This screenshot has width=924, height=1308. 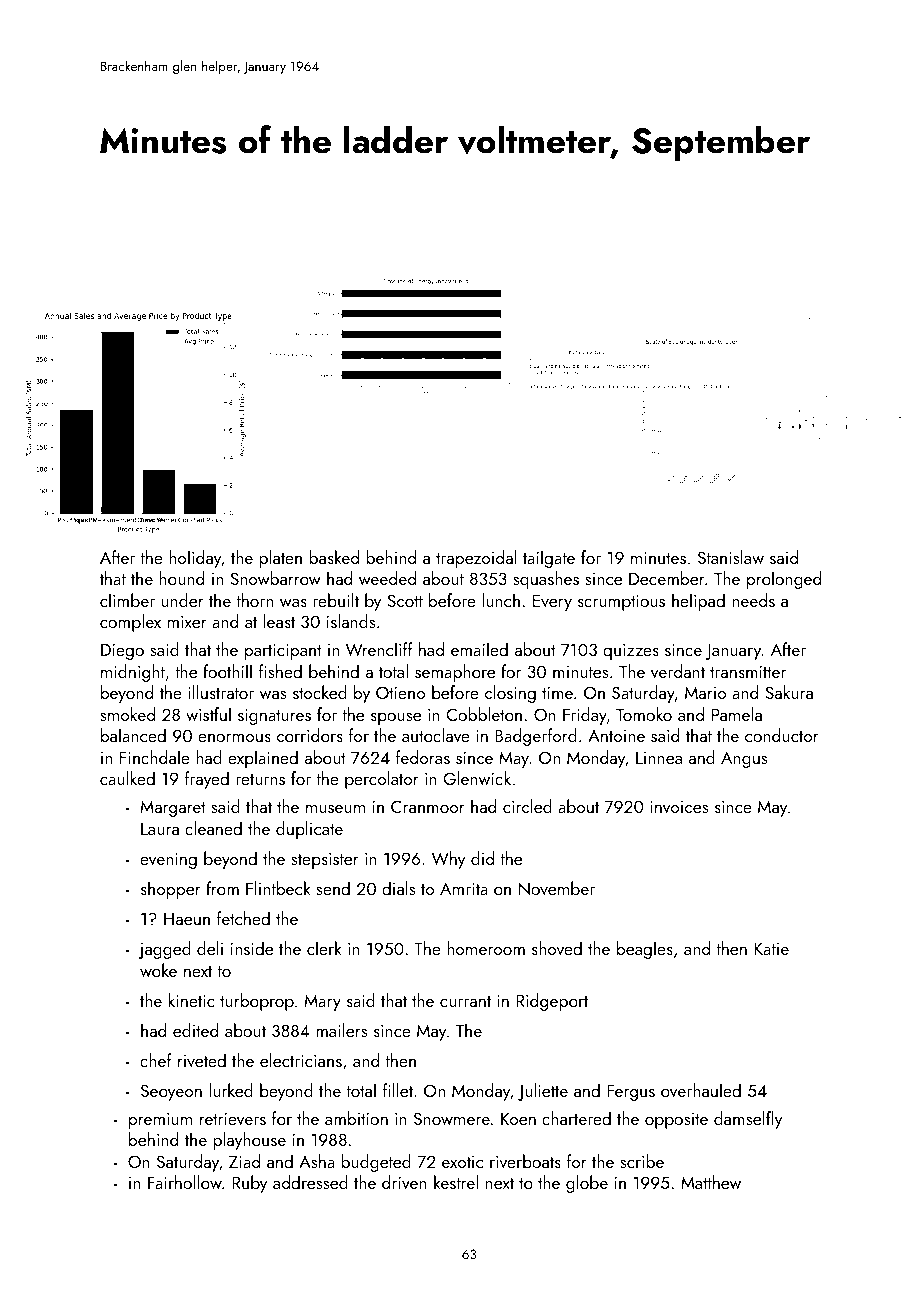 I want to click on exotic, so click(x=462, y=1162).
